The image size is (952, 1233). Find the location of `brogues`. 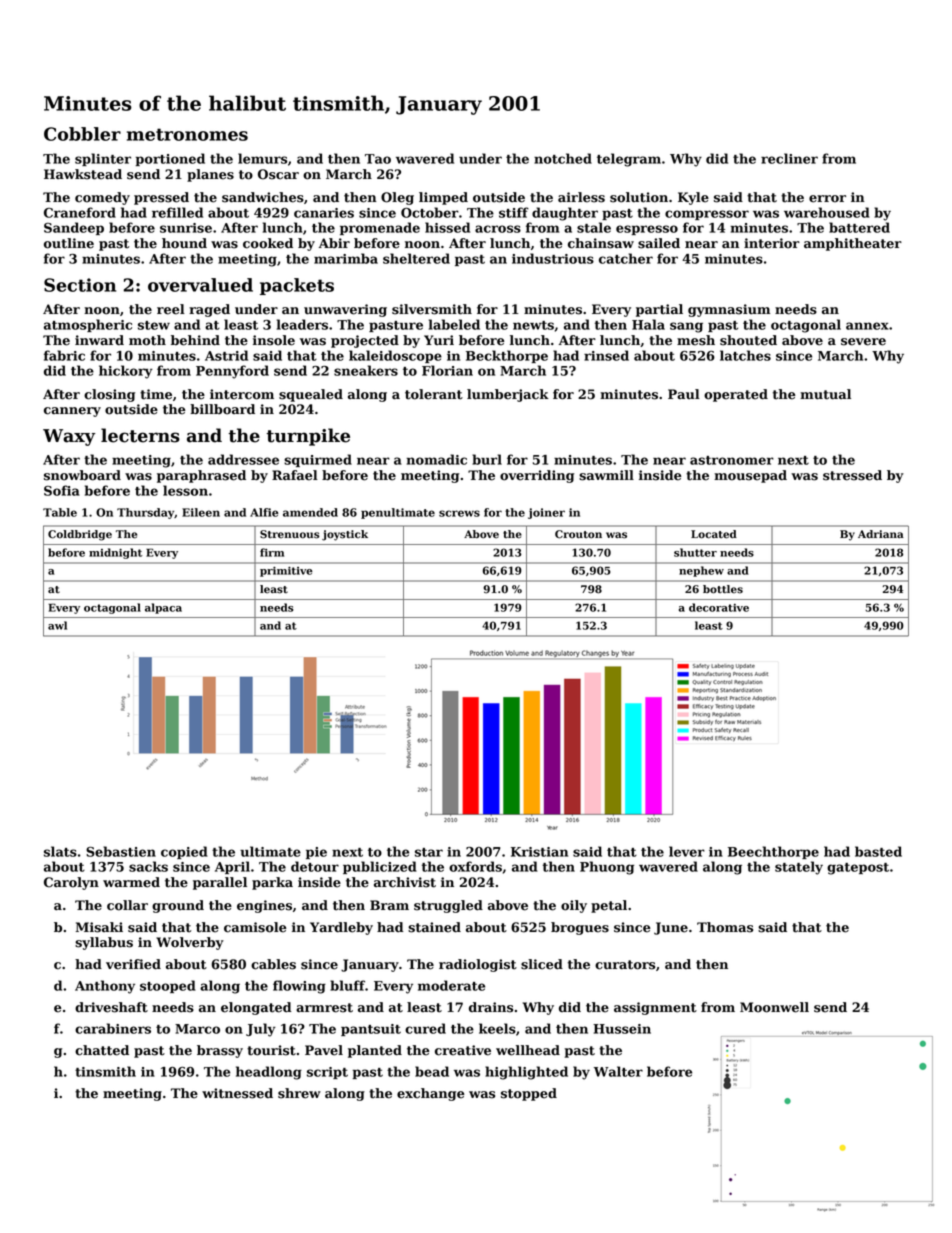

brogues is located at coordinates (580, 928).
